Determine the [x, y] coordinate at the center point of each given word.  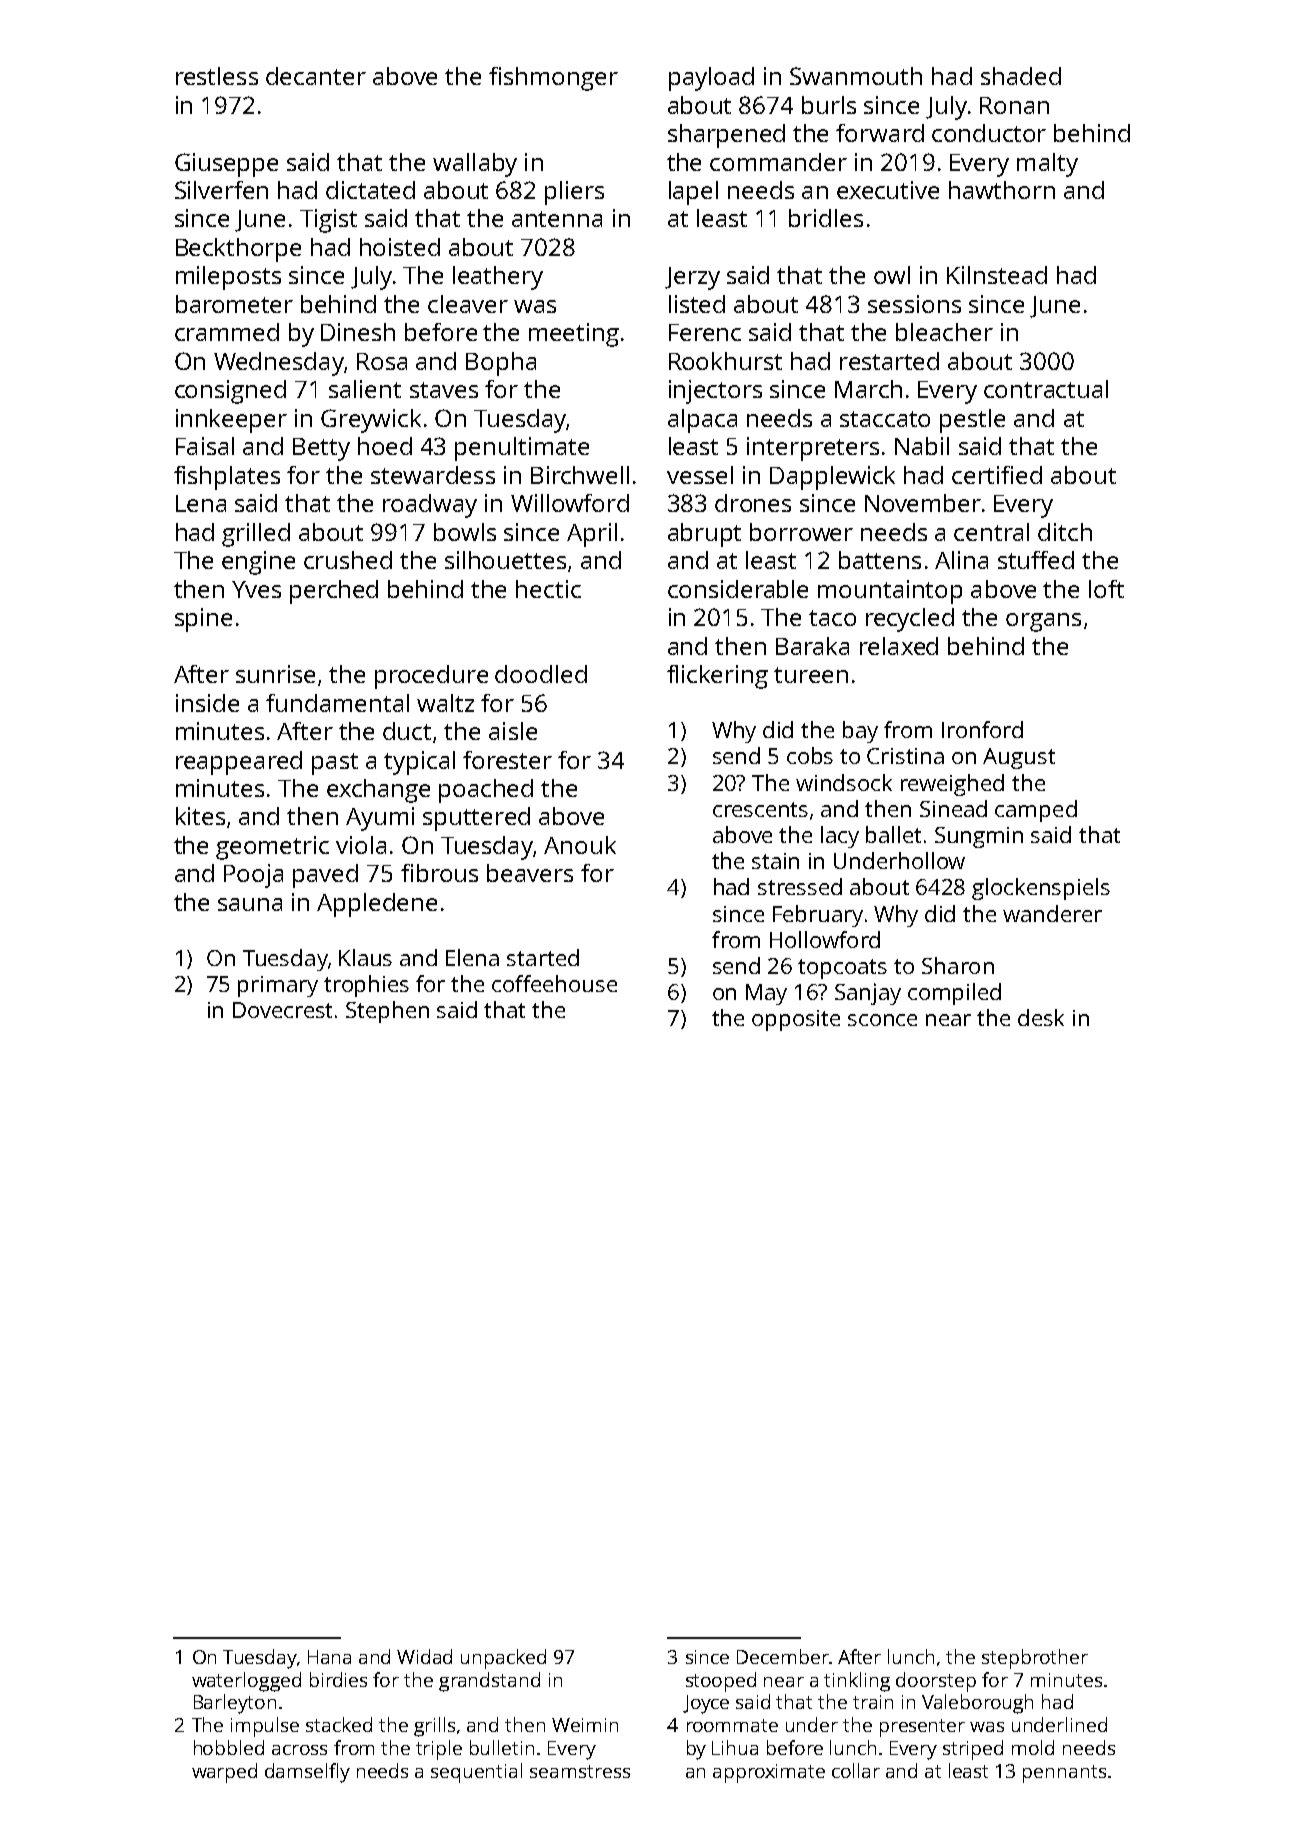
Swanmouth [856, 76]
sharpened [726, 136]
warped [224, 1773]
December [783, 1656]
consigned [230, 392]
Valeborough [977, 1704]
